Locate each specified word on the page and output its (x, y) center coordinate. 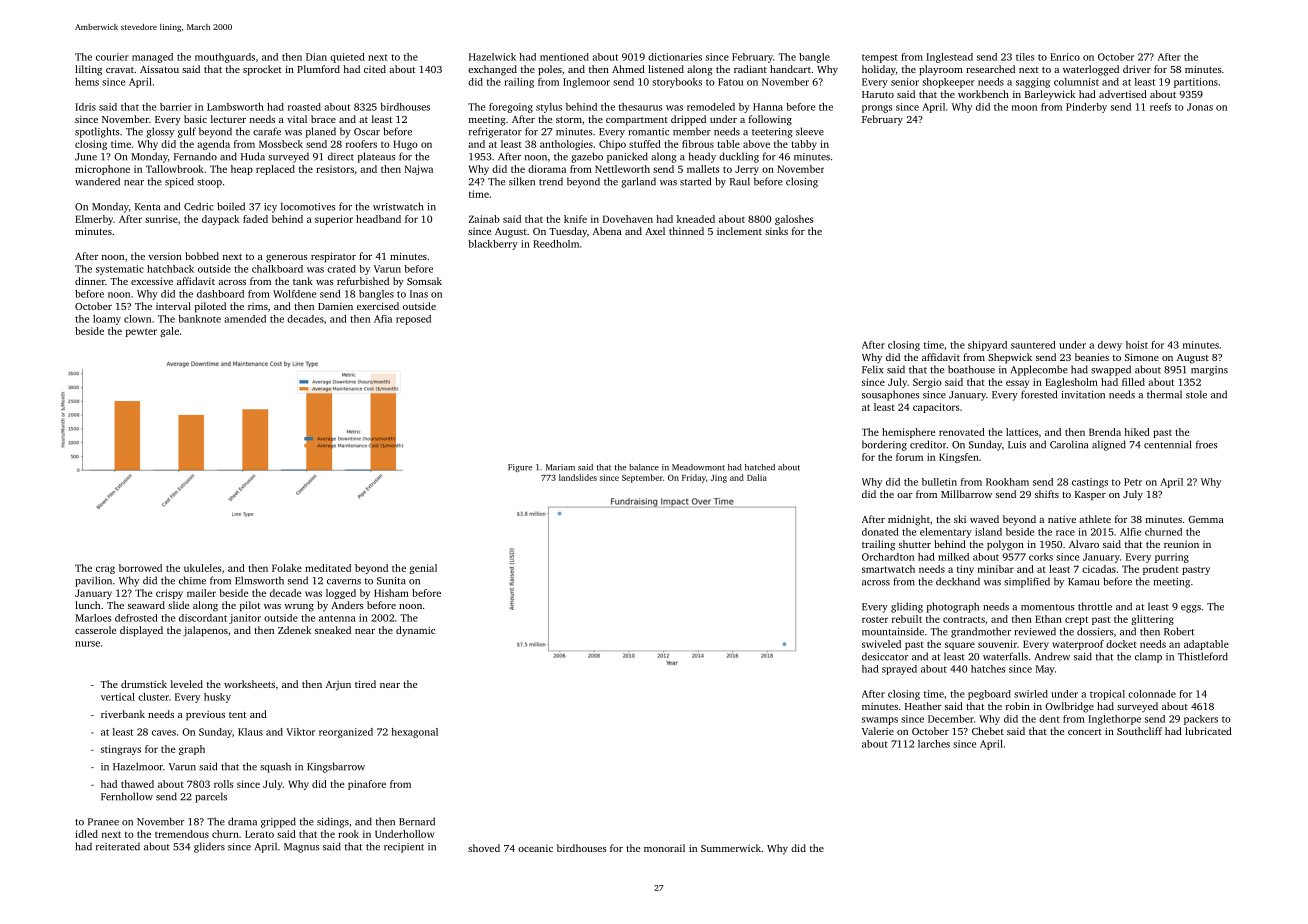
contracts (964, 619)
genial (423, 569)
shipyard (987, 346)
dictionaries (675, 57)
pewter (141, 332)
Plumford (318, 69)
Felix (873, 369)
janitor (245, 619)
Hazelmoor (138, 766)
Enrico (1065, 57)
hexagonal (414, 733)
